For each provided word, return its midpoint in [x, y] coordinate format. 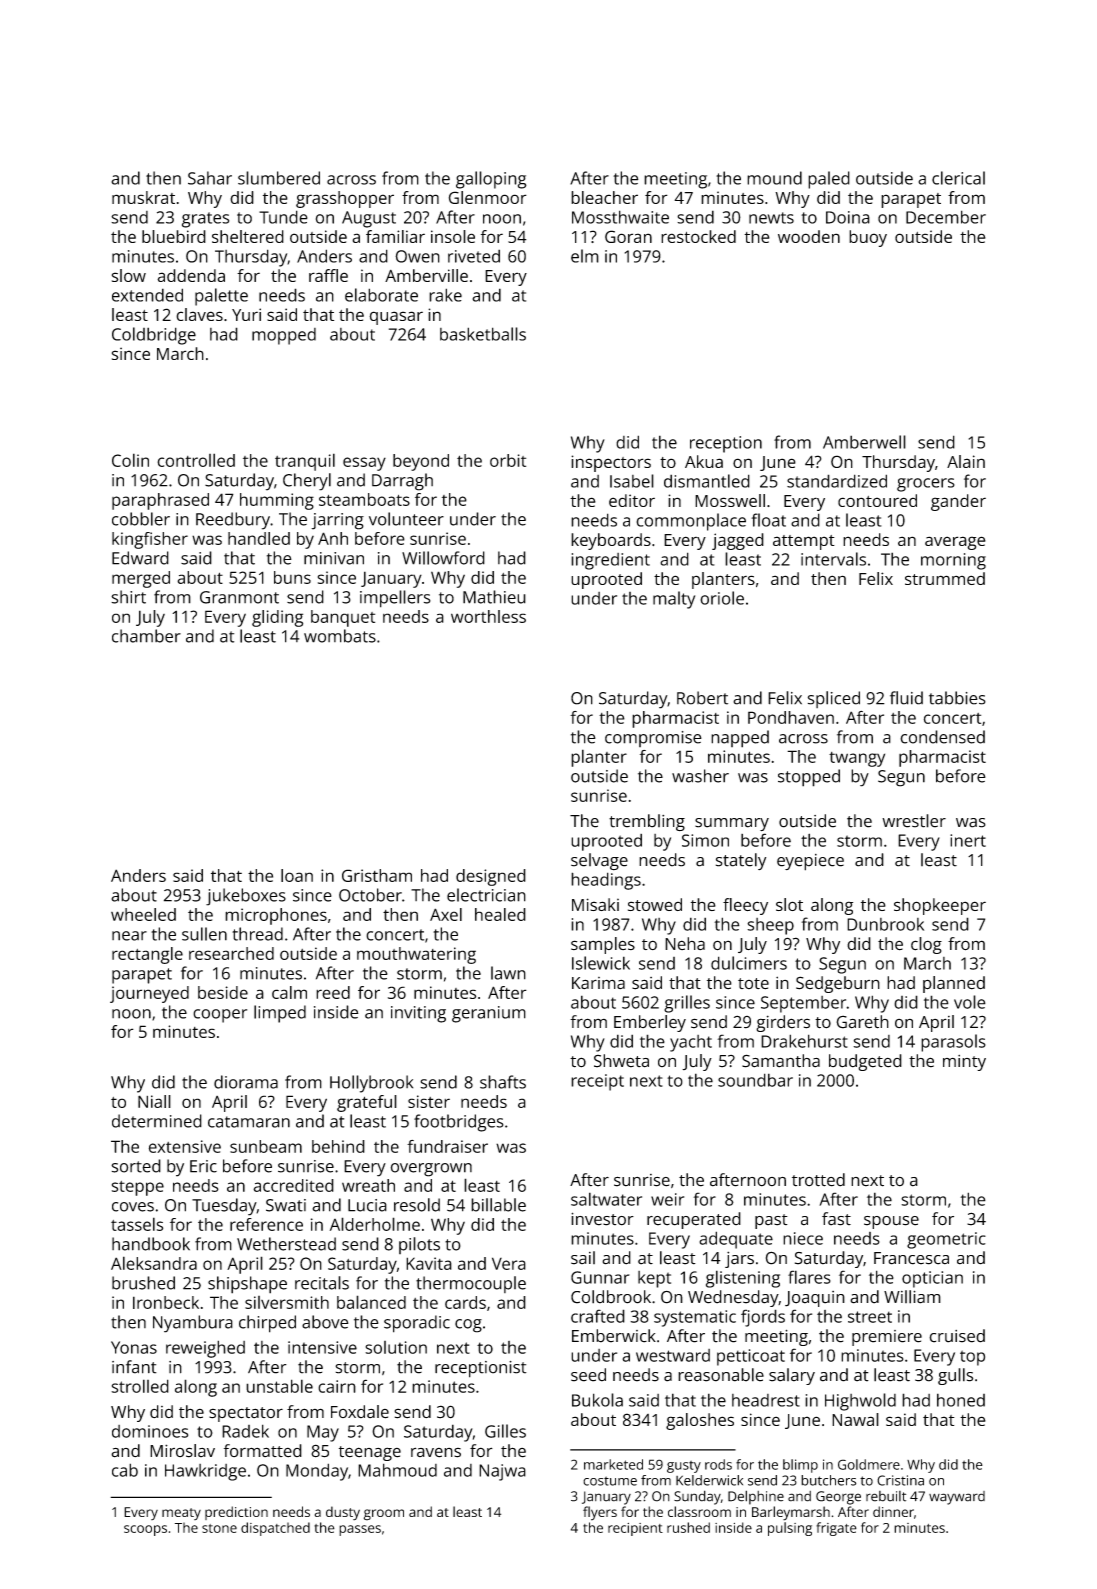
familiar [395, 236]
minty [964, 1063]
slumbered [279, 178]
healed [500, 914]
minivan [334, 558]
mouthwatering [416, 955]
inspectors [611, 463]
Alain [966, 461]
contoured [877, 500]
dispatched [275, 1529]
